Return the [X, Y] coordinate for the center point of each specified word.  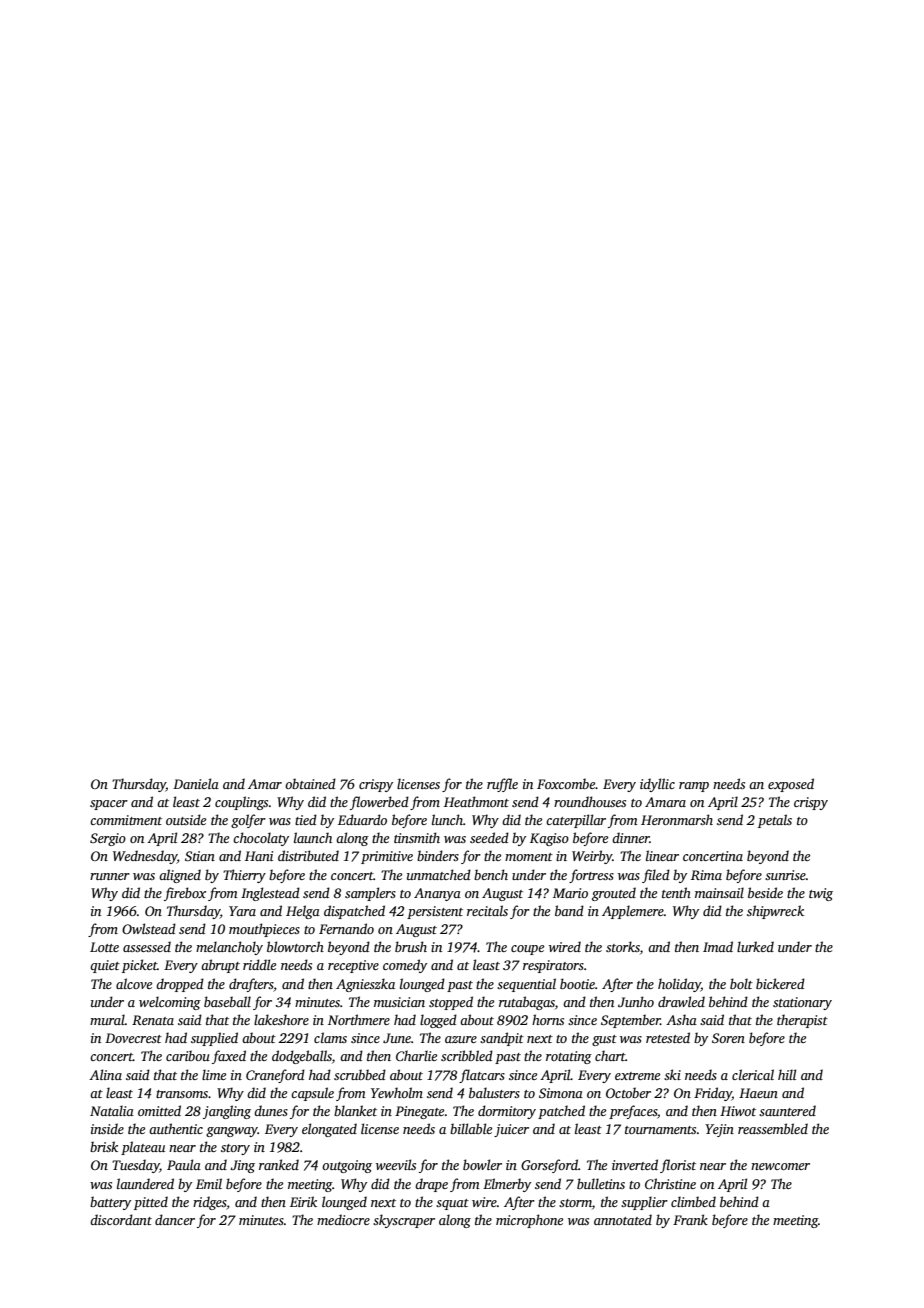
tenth [676, 892]
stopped [451, 1003]
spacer [109, 805]
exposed [791, 785]
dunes [271, 1110]
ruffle [502, 785]
